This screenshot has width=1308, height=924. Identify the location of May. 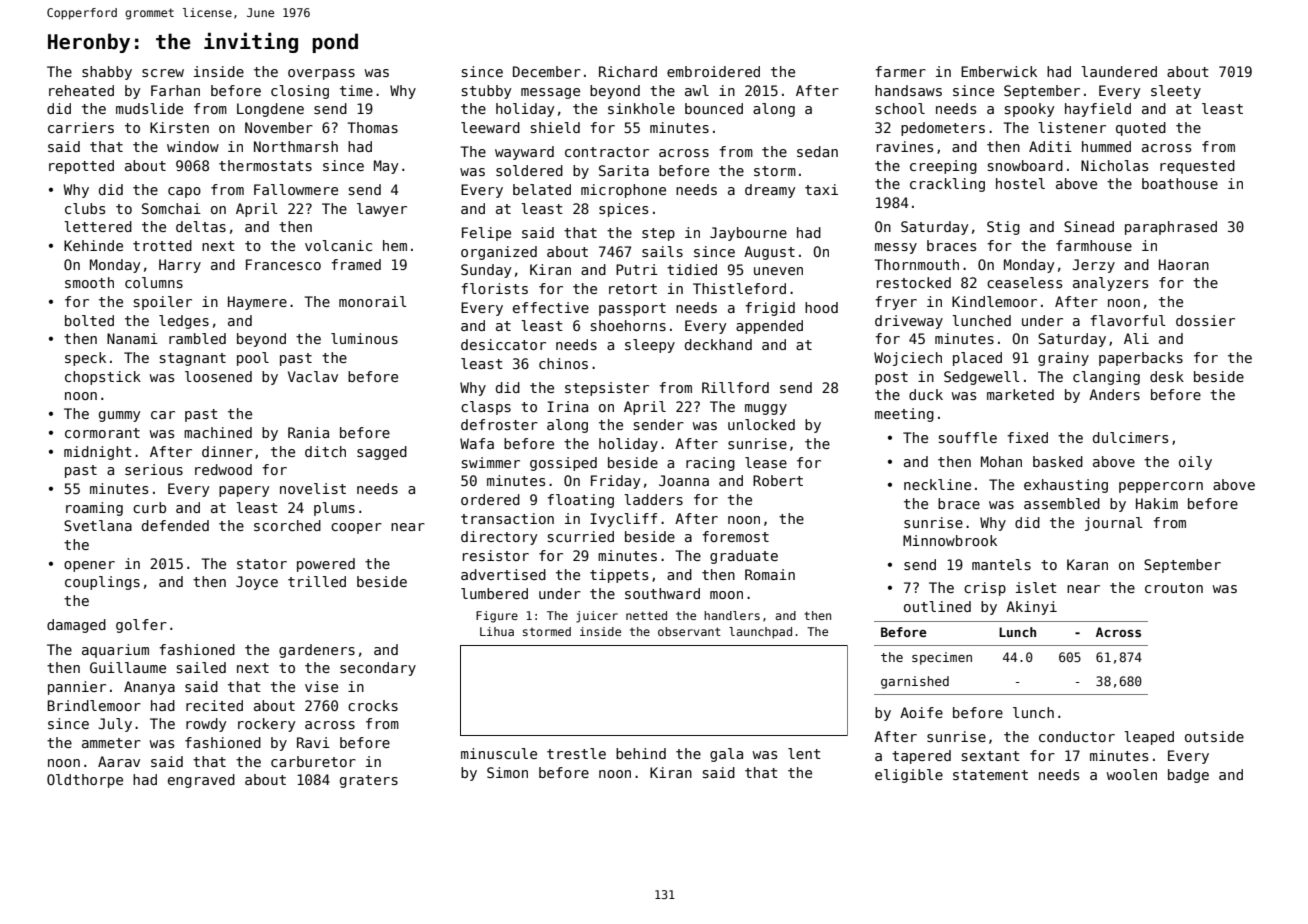
(386, 167).
